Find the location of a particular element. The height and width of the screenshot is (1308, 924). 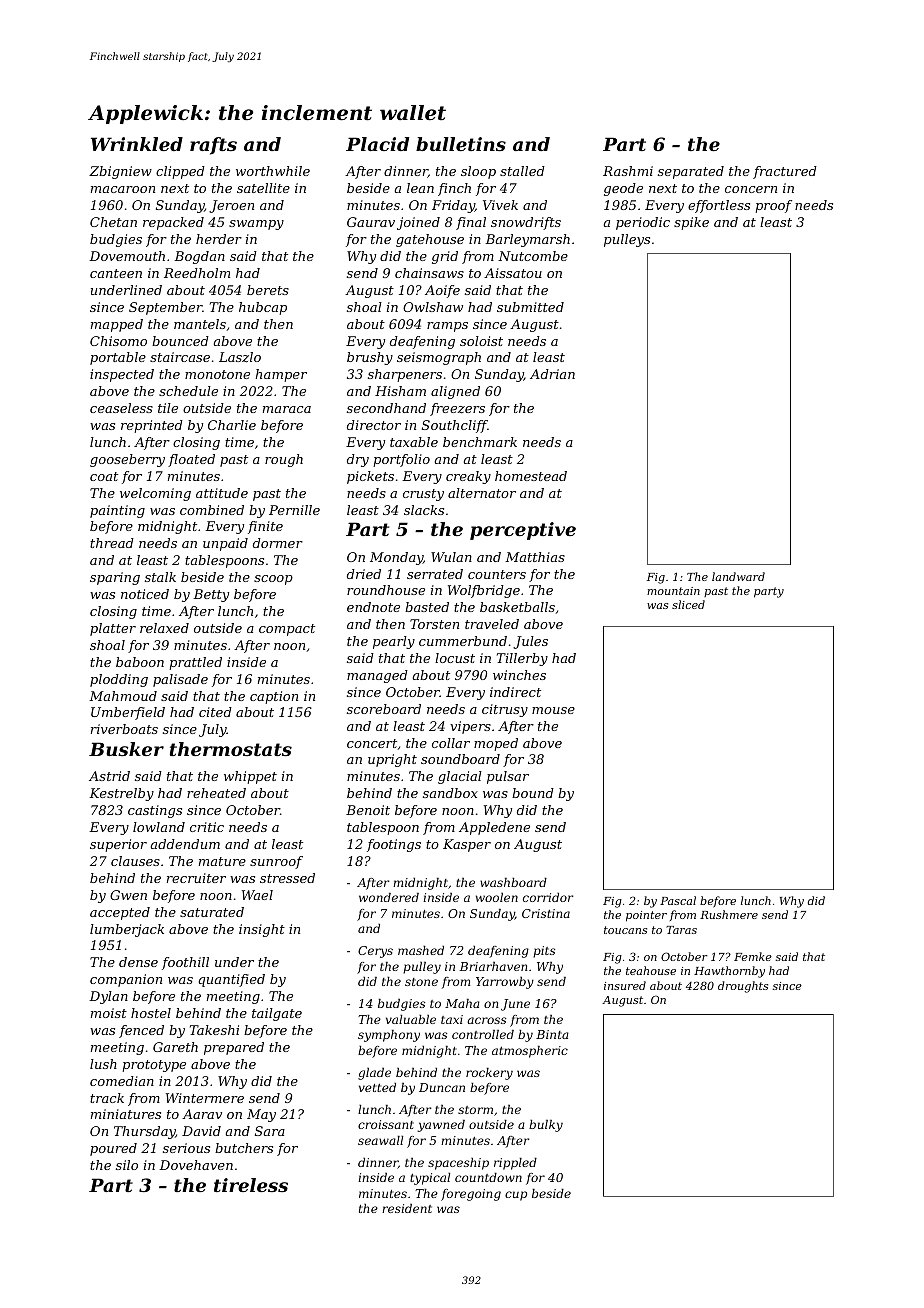

Aoife is located at coordinates (442, 291).
